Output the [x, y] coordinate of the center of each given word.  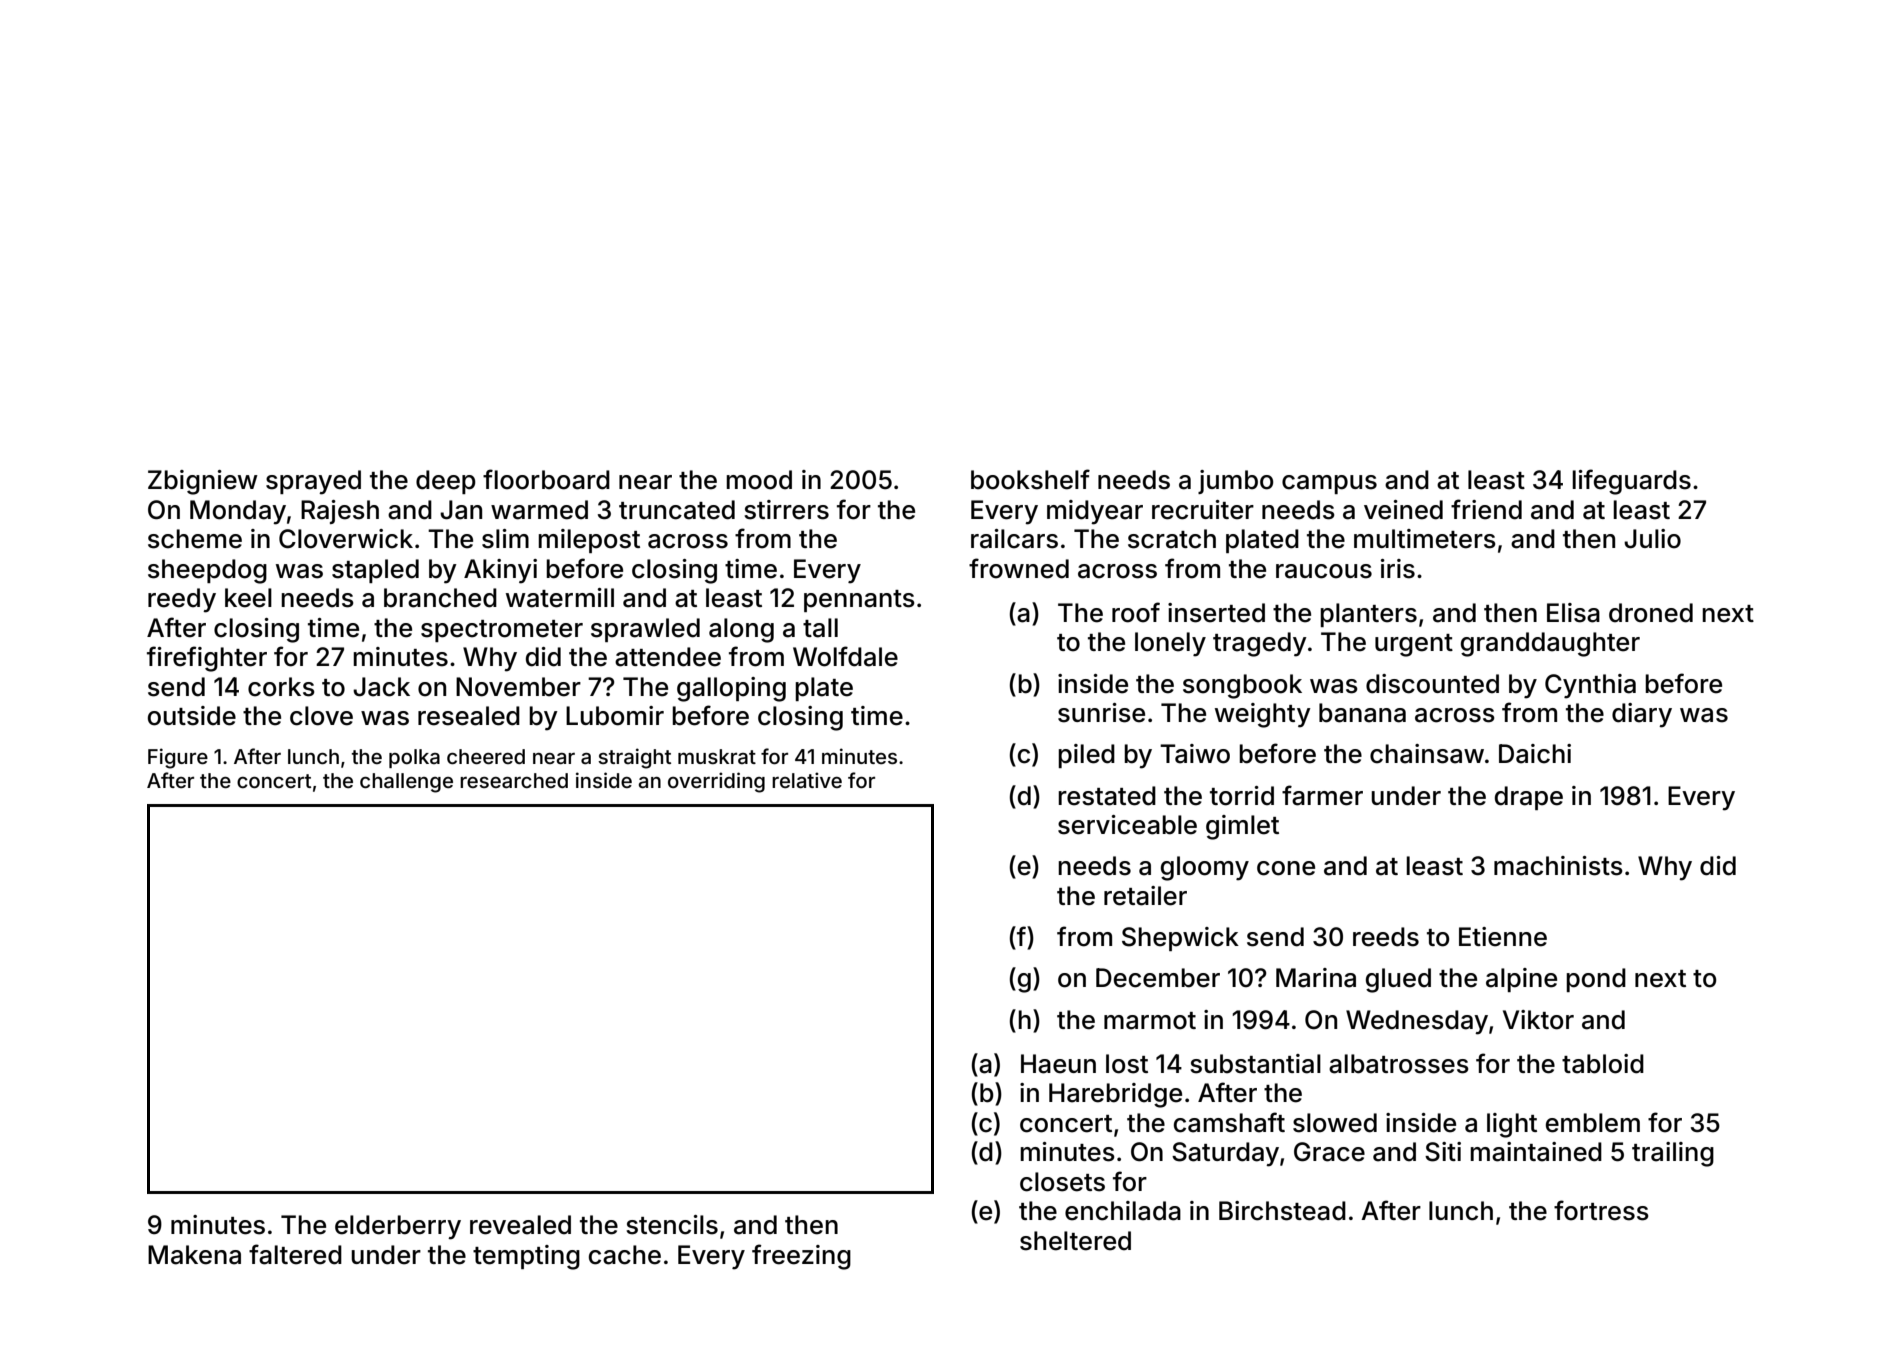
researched [514, 780]
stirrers [786, 510]
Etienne [1503, 937]
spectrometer [502, 631]
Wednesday [1417, 1022]
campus [1329, 484]
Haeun [1058, 1064]
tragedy [1260, 644]
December [1158, 978]
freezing [801, 1257]
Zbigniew [203, 482]
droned [1651, 613]
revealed [520, 1225]
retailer [1145, 896]
